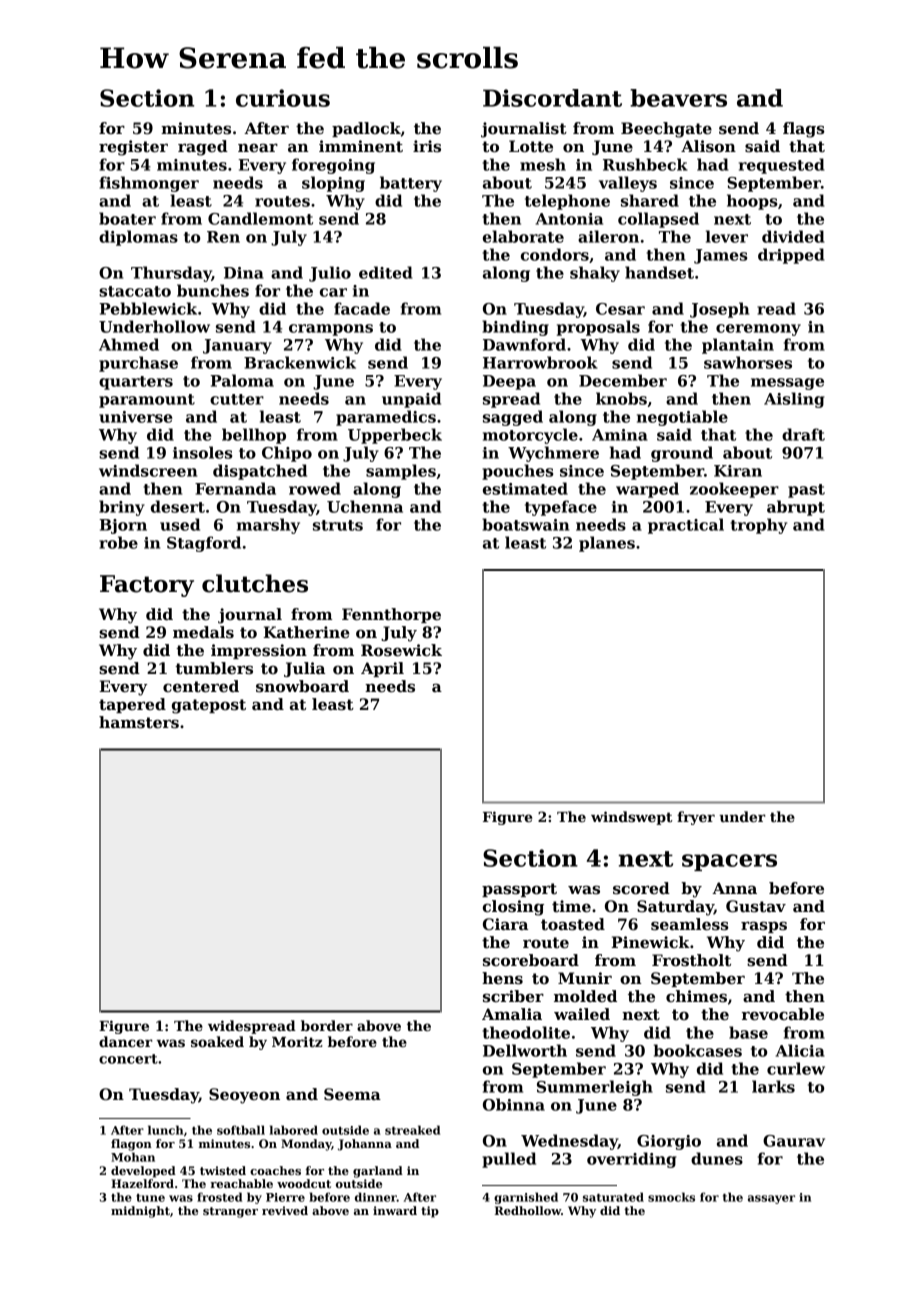  Describe the element at coordinates (203, 632) in the screenshot. I see `medals` at that location.
